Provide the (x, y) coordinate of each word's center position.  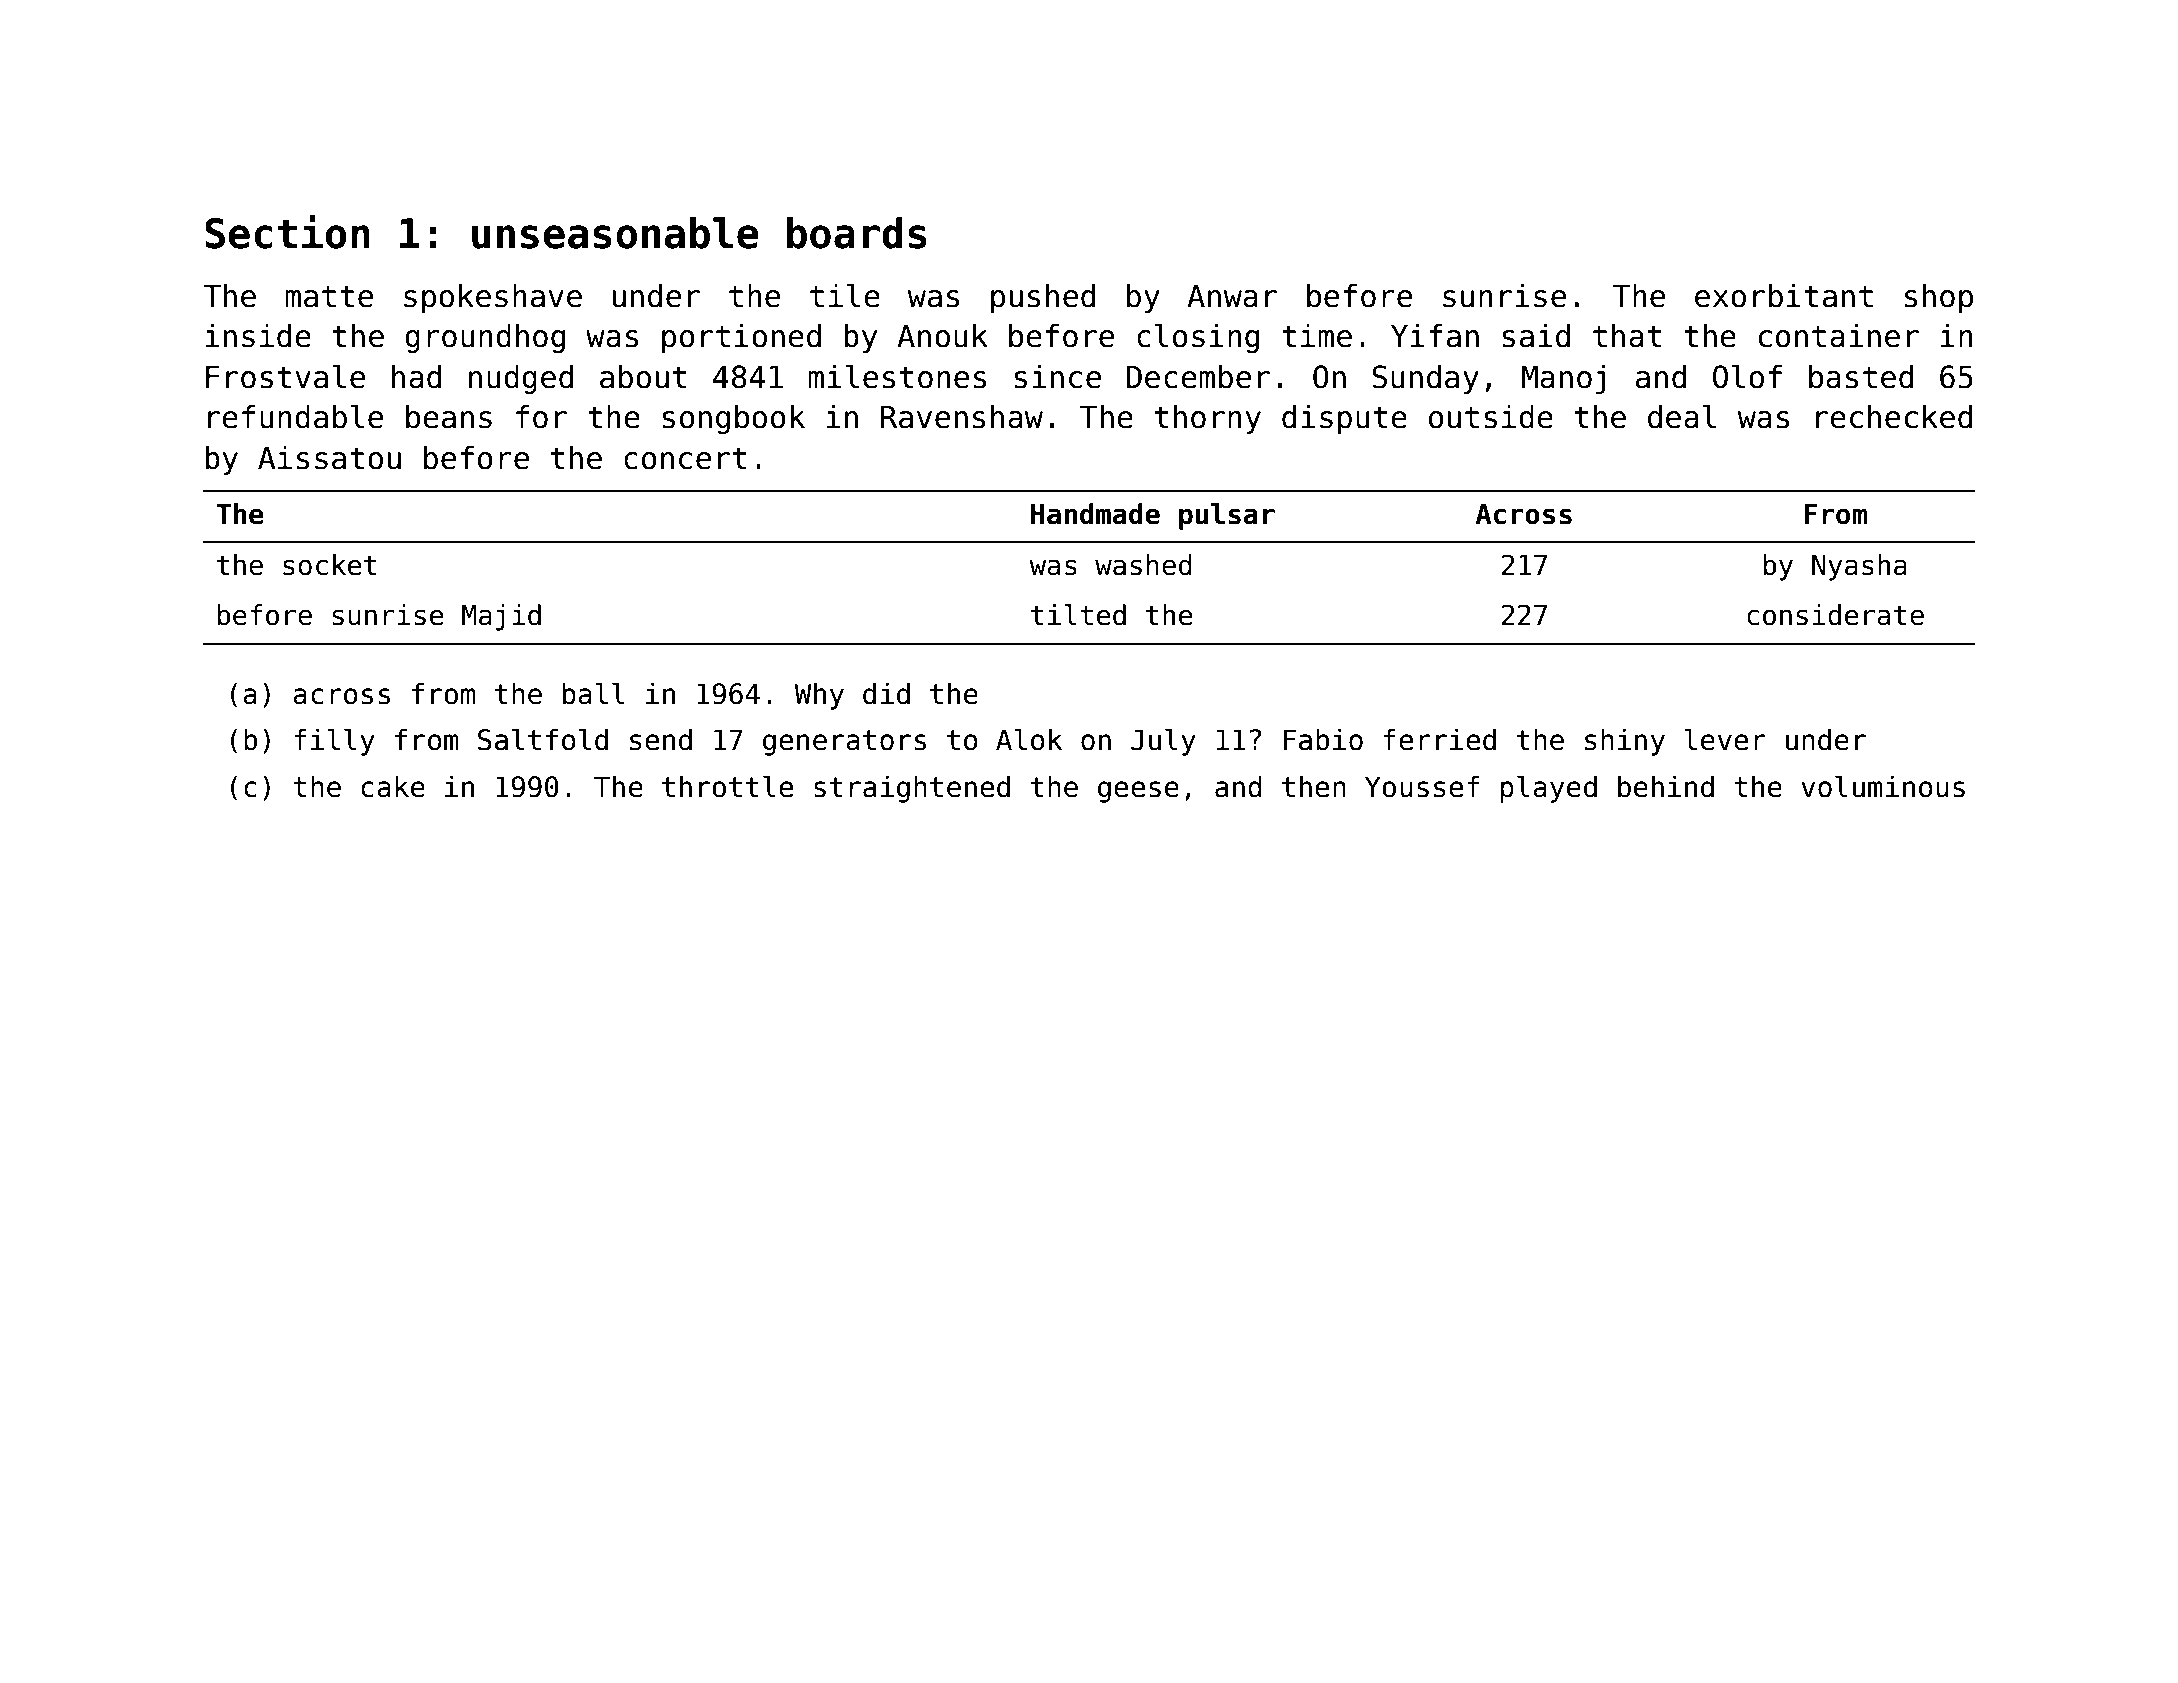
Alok (1029, 739)
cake (393, 786)
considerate (1835, 615)
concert (685, 458)
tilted (1078, 615)
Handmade (1095, 514)
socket (330, 565)
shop (1939, 298)
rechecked (1894, 417)
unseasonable (615, 233)
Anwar (1232, 296)
